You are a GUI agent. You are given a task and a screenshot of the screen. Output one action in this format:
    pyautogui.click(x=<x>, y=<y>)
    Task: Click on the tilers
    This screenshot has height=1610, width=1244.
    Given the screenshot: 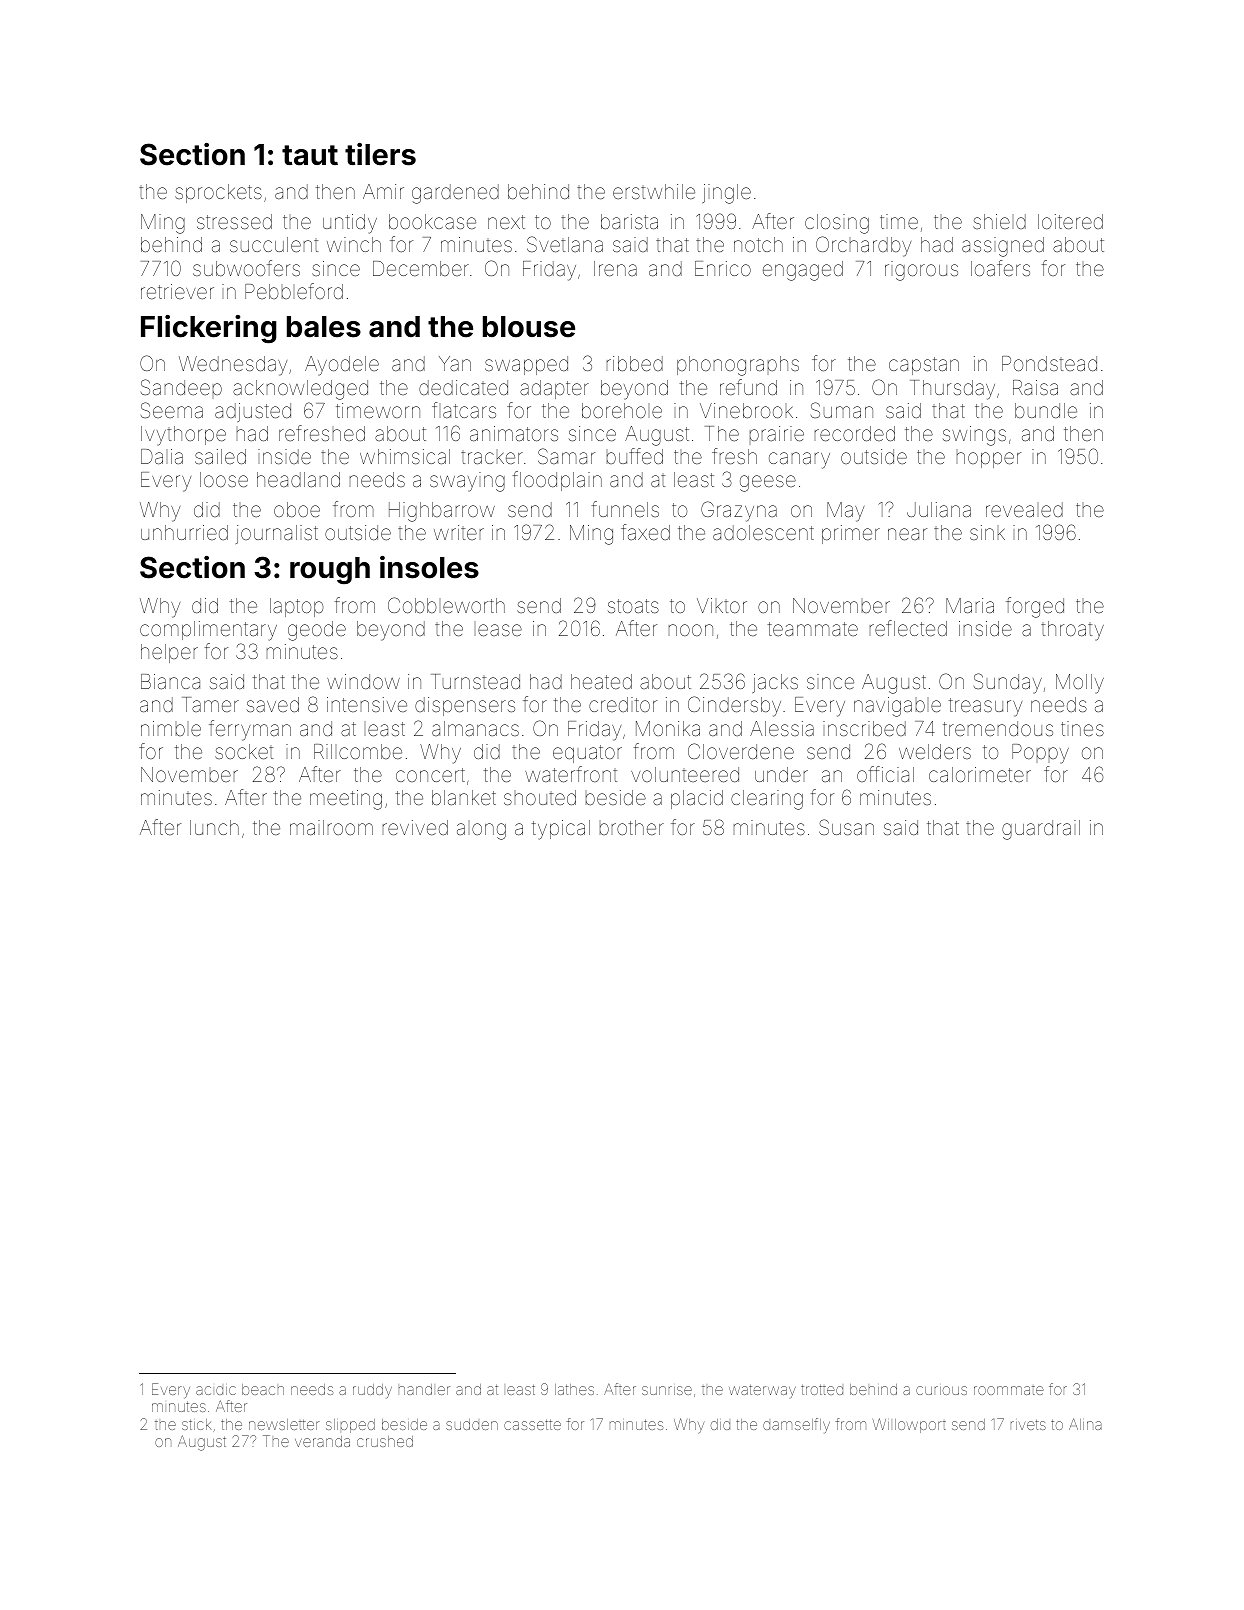 What is the action you would take?
    pyautogui.click(x=380, y=154)
